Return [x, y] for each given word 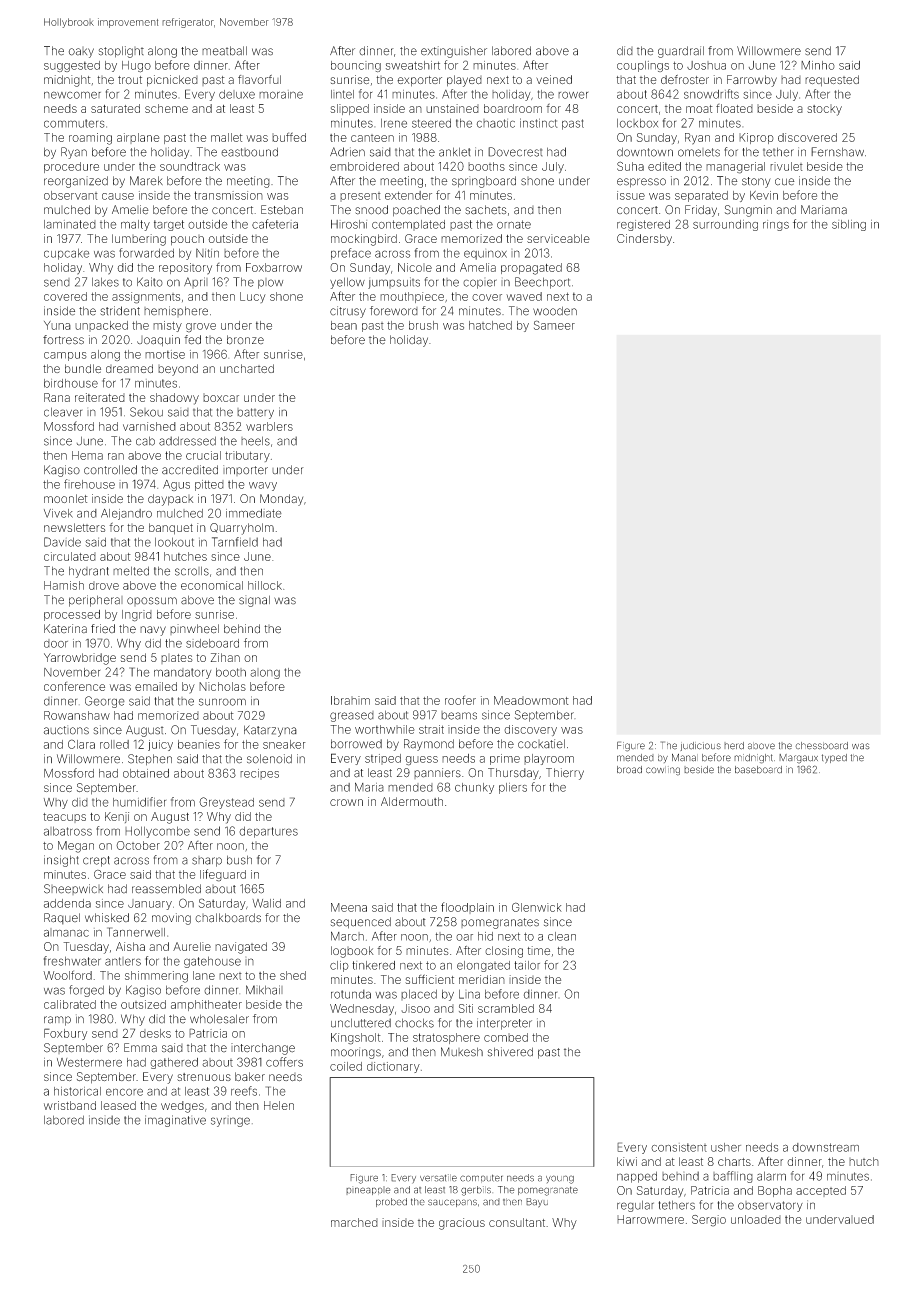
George [105, 702]
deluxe [237, 94]
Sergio [709, 1221]
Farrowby [752, 81]
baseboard [758, 770]
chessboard [821, 746]
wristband [70, 1105]
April [196, 282]
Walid [266, 903]
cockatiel [541, 744]
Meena [349, 907]
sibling [849, 225]
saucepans [452, 1203]
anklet [454, 152]
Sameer [554, 325]
